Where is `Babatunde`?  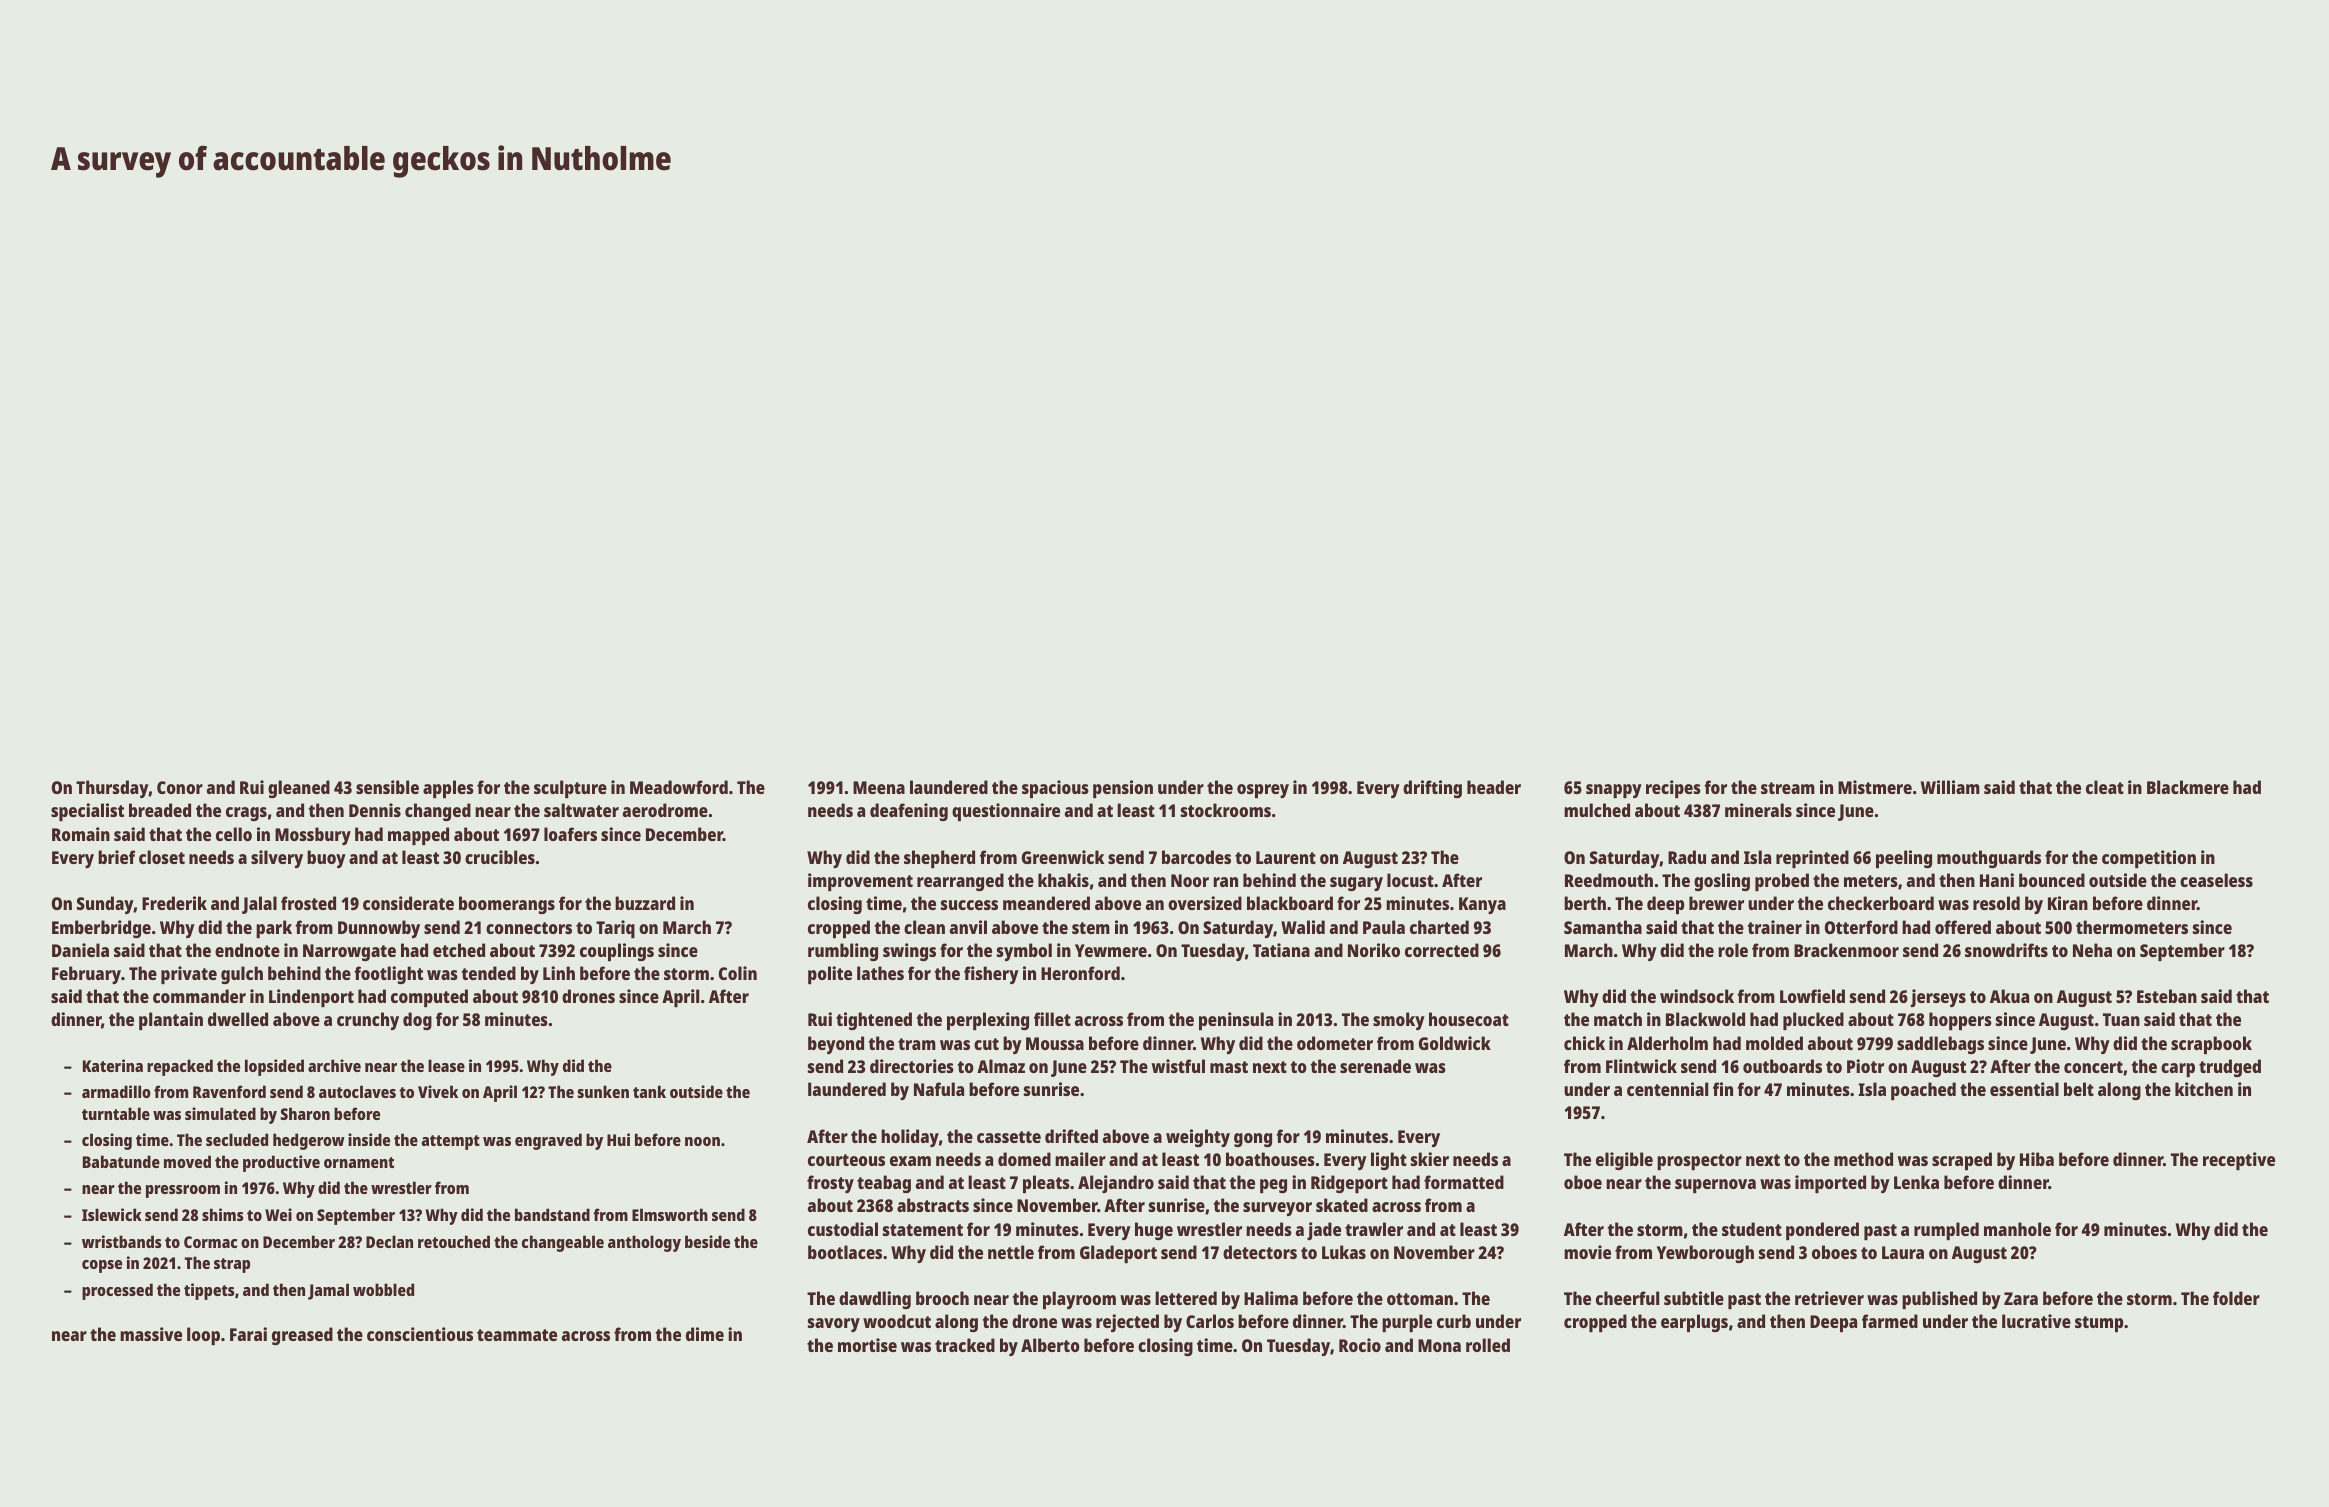 Babatunde is located at coordinates (121, 1161).
